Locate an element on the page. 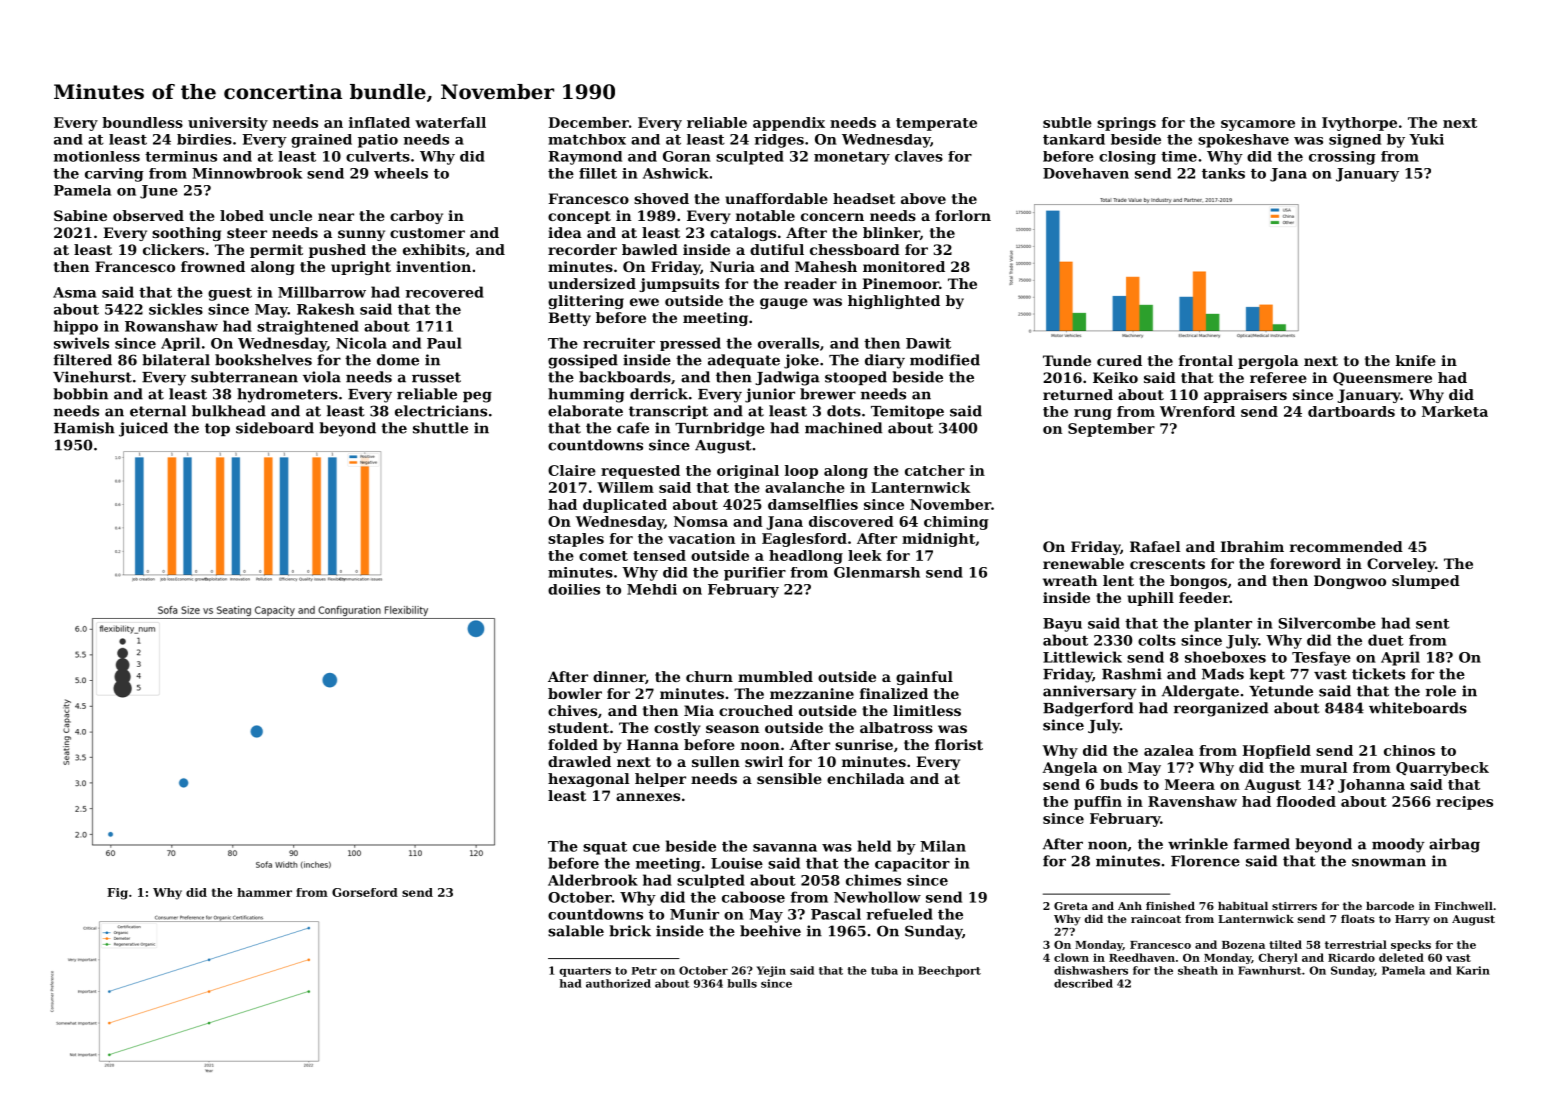 The image size is (1550, 1096). unaffordable is located at coordinates (776, 198).
